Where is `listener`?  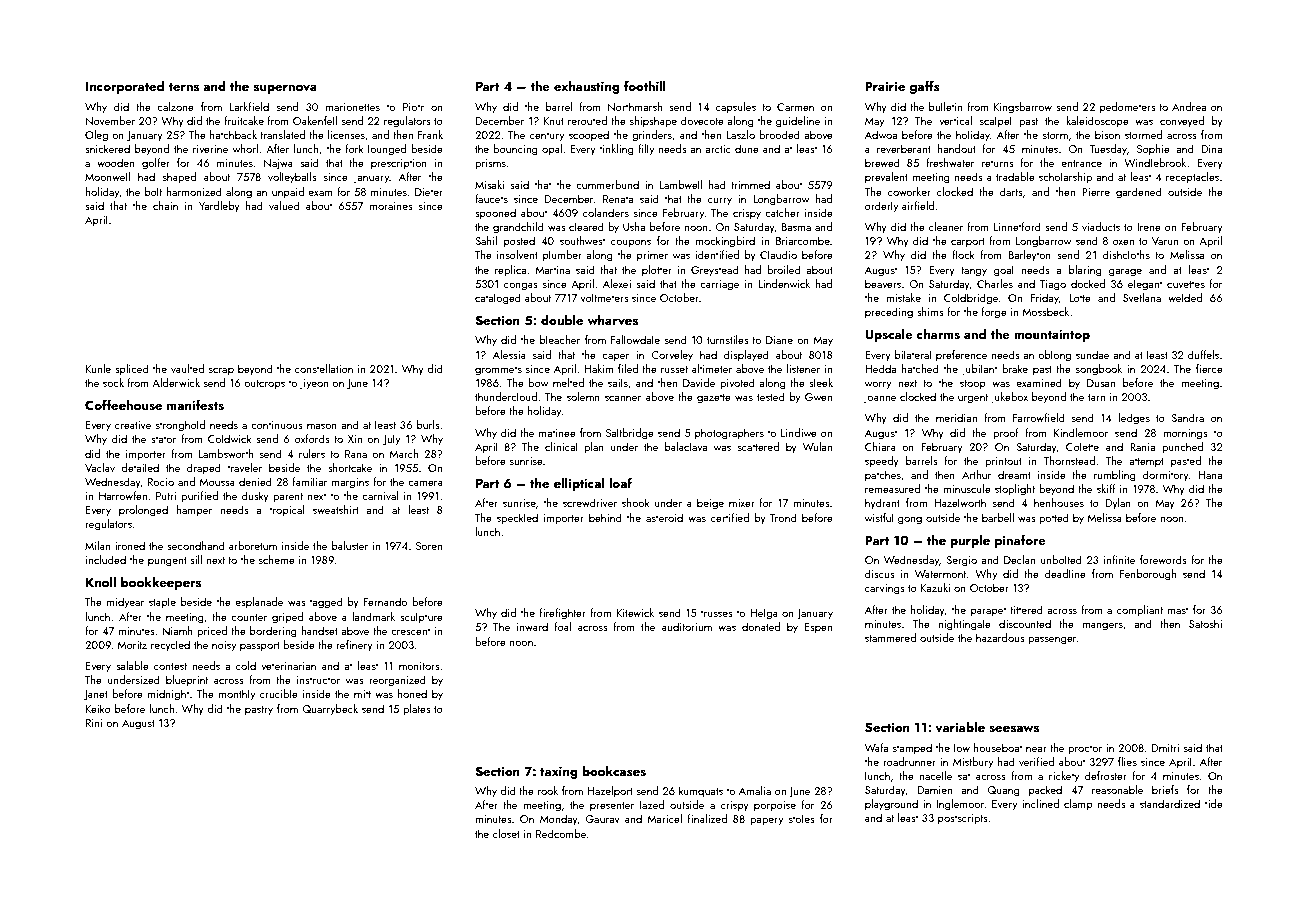
listener is located at coordinates (803, 368).
